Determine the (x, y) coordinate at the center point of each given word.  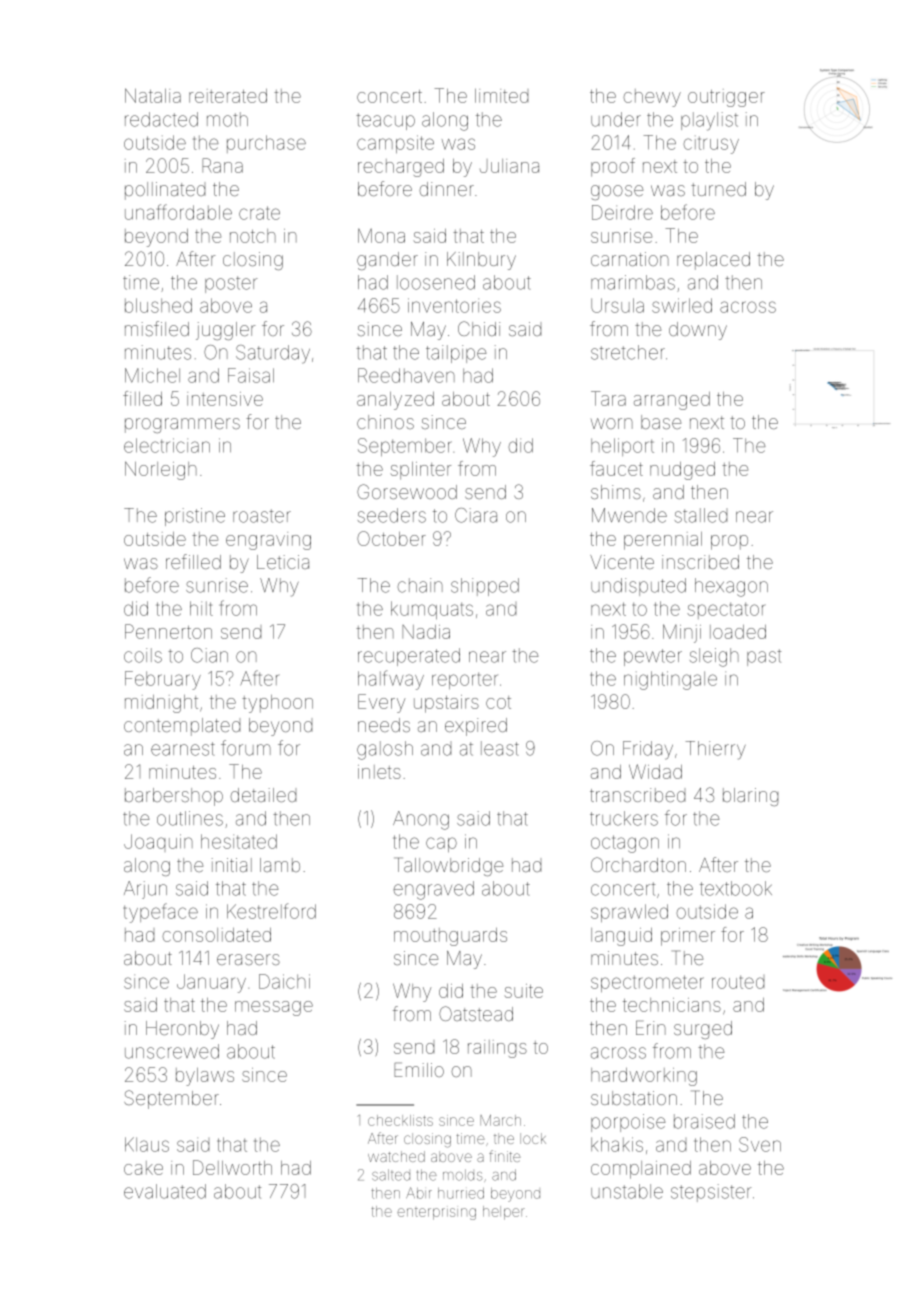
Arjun (145, 890)
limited (501, 96)
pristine (195, 517)
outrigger (726, 98)
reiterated (228, 96)
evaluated (165, 1191)
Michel (152, 375)
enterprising (436, 1214)
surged (703, 1030)
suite (523, 991)
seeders (392, 515)
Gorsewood (407, 491)
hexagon (731, 587)
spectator (726, 610)
